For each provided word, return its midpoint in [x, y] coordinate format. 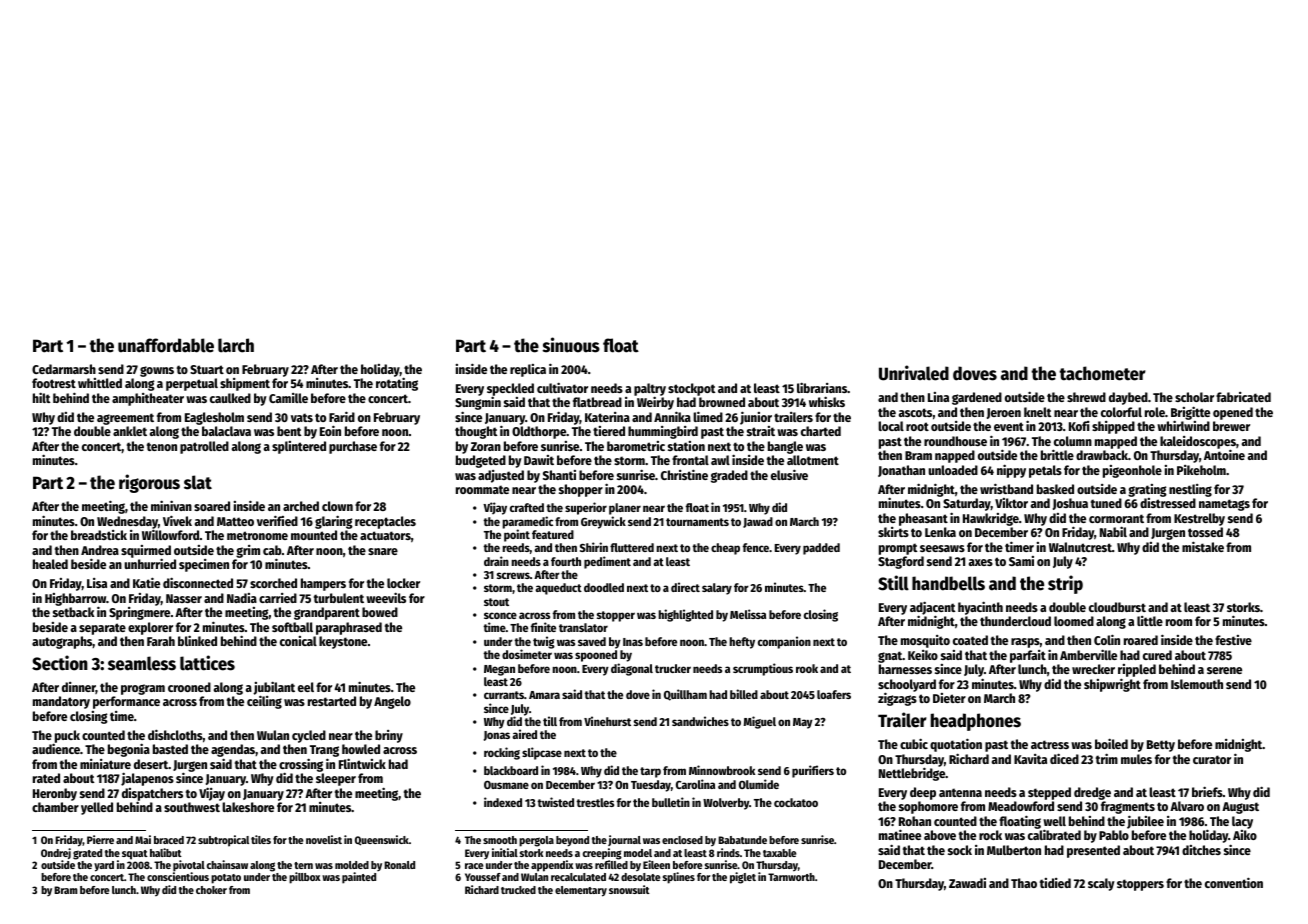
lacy [1242, 822]
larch [236, 345]
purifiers [813, 771]
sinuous [571, 345]
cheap [725, 549]
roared [1141, 640]
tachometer [1102, 373]
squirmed [146, 552]
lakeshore [248, 807]
